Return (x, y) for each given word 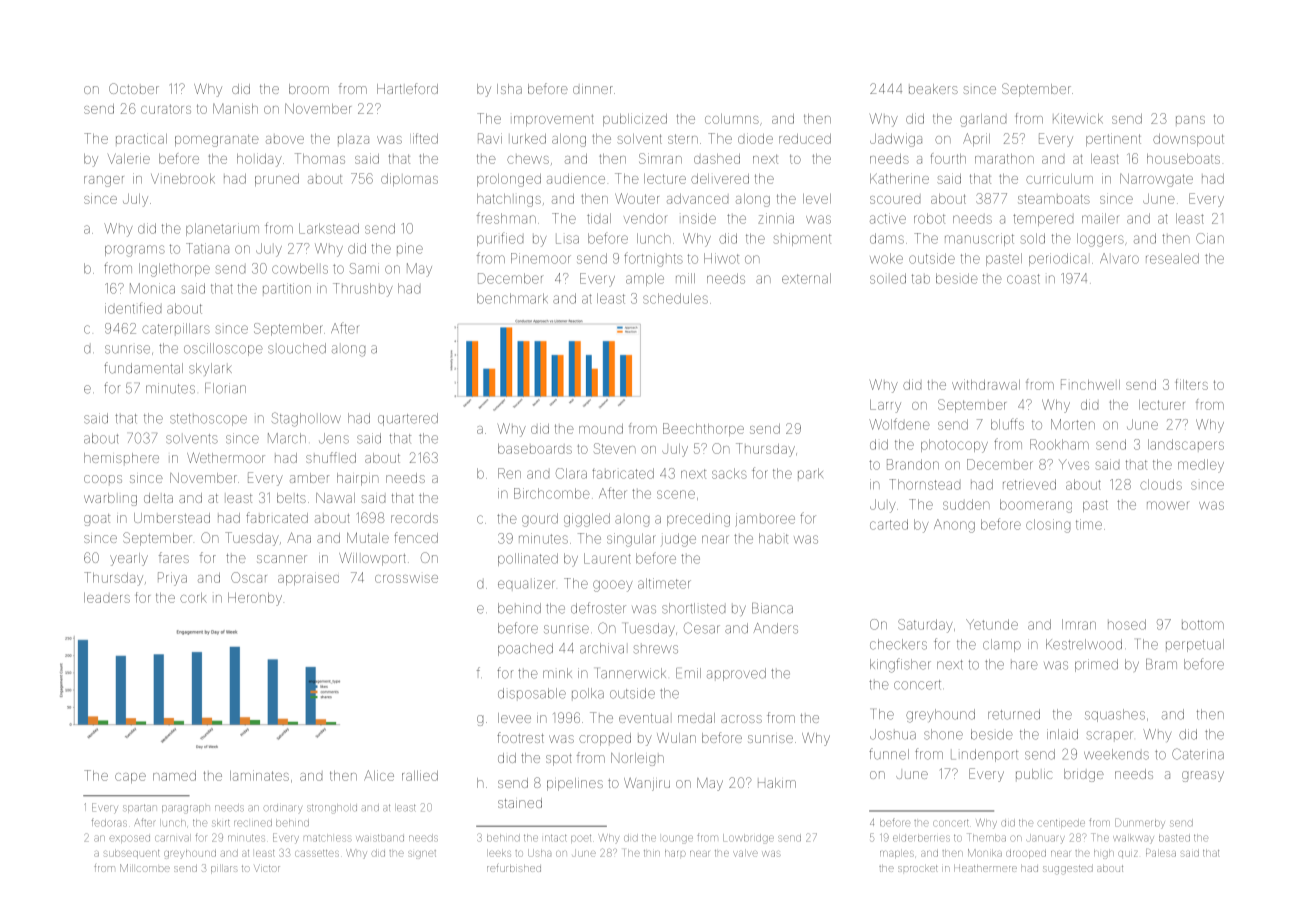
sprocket (918, 868)
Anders (776, 628)
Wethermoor (226, 457)
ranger (104, 181)
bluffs (1007, 424)
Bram (1161, 664)
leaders (107, 598)
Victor (267, 868)
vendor (646, 218)
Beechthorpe (703, 429)
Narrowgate (1156, 180)
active (888, 218)
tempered (1043, 220)
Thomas (320, 158)
